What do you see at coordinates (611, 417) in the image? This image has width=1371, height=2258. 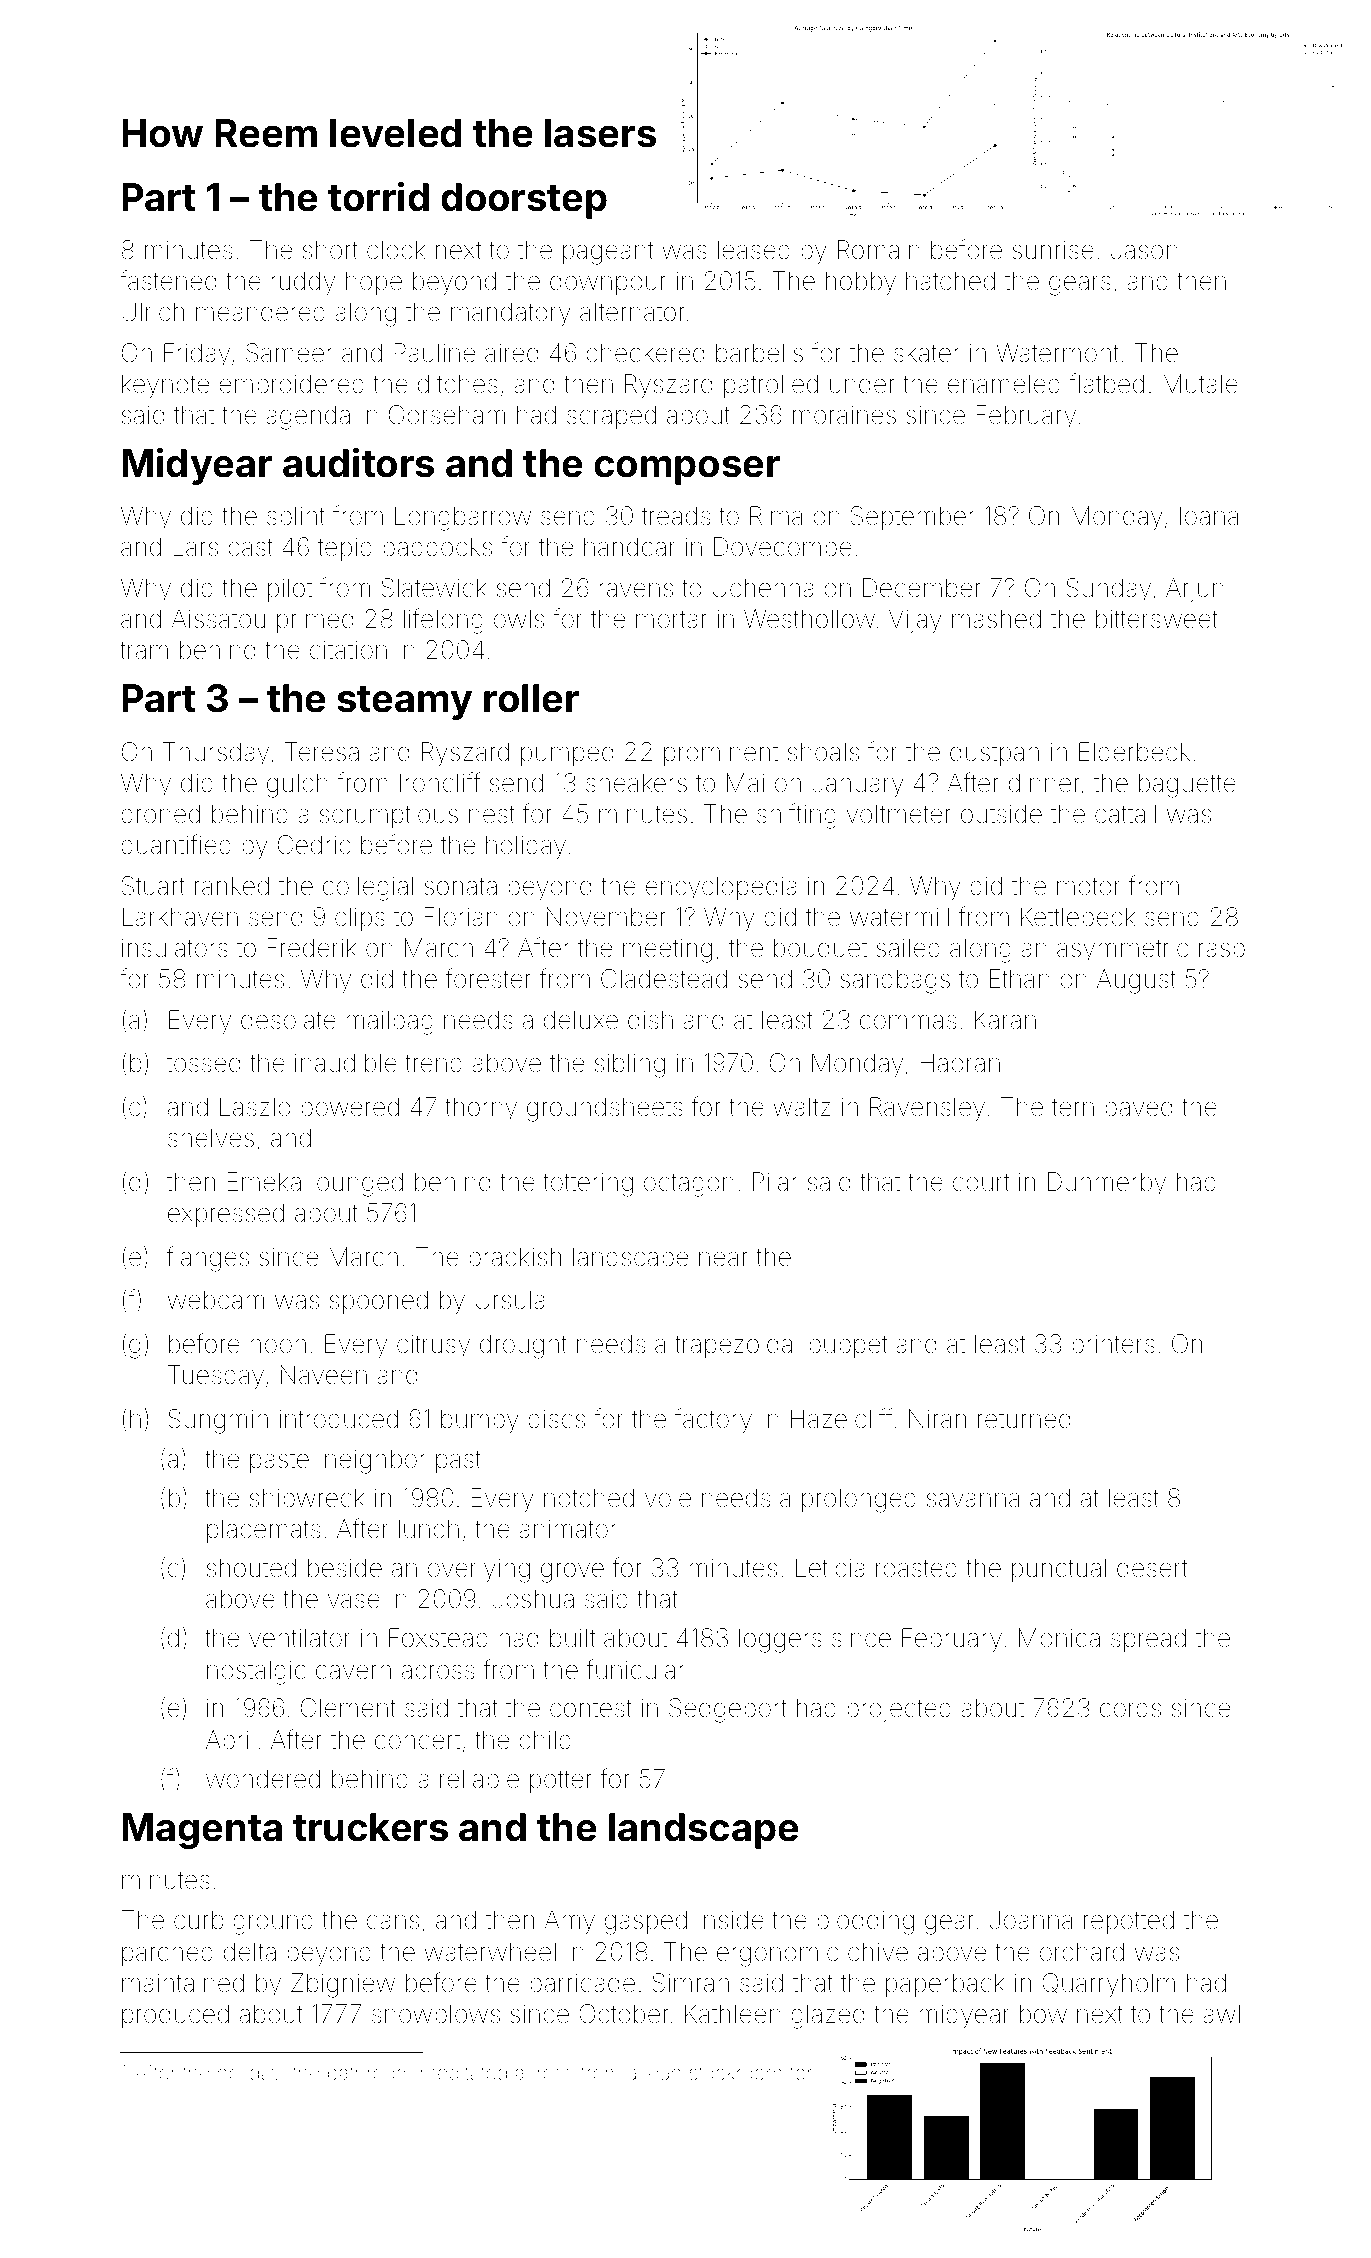 I see `scraped` at bounding box center [611, 417].
